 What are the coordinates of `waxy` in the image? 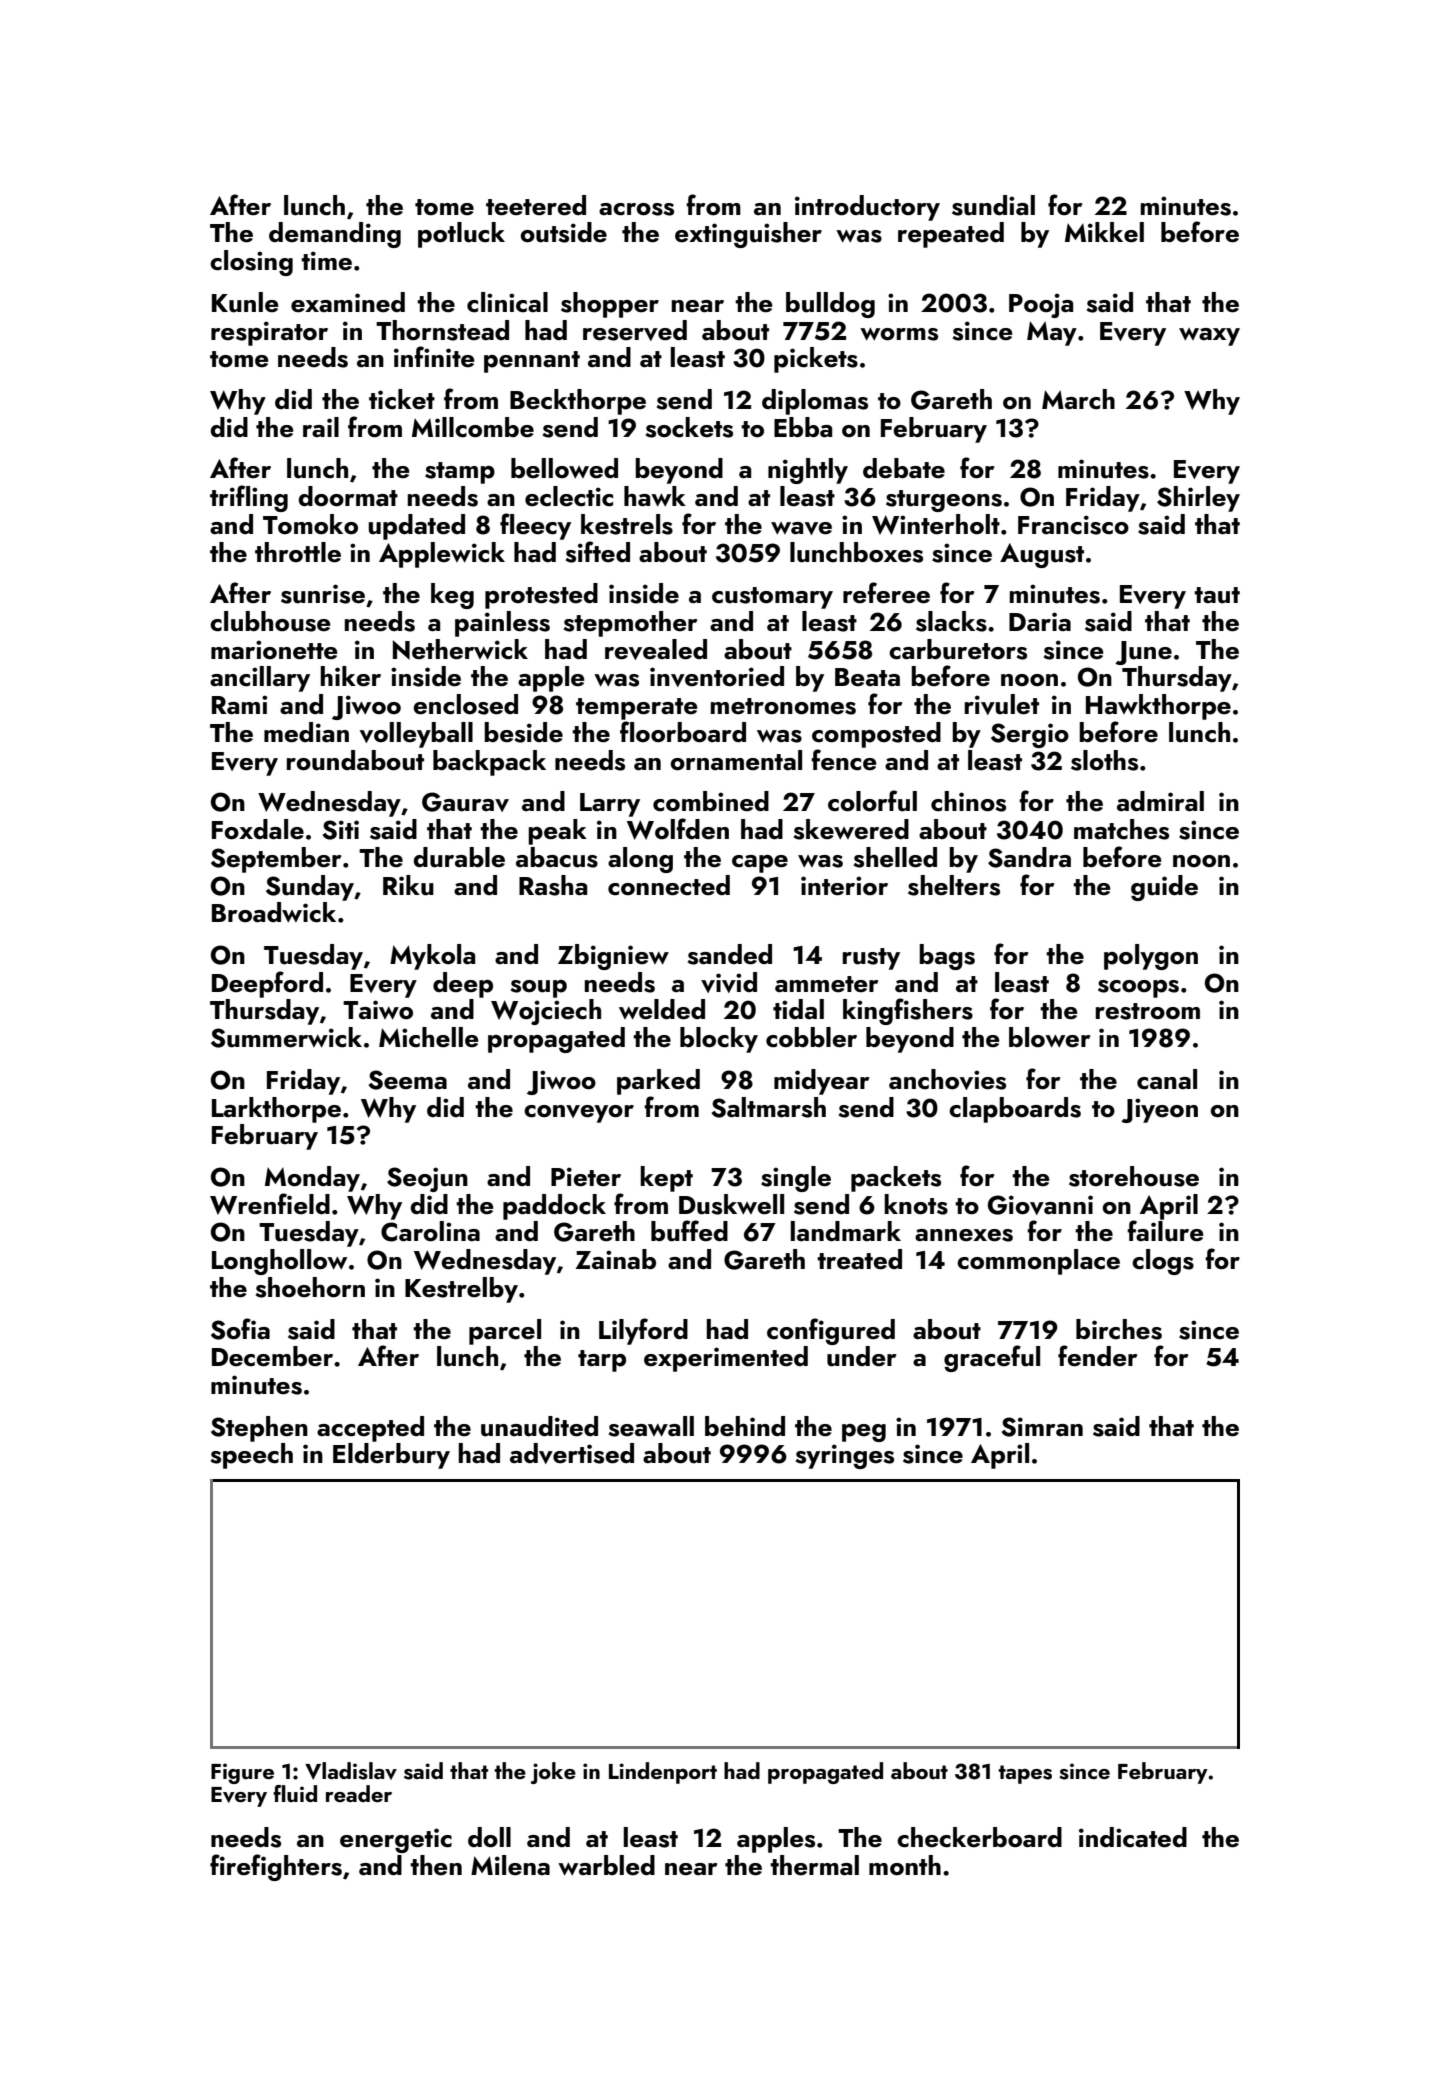 It's located at (1209, 337).
